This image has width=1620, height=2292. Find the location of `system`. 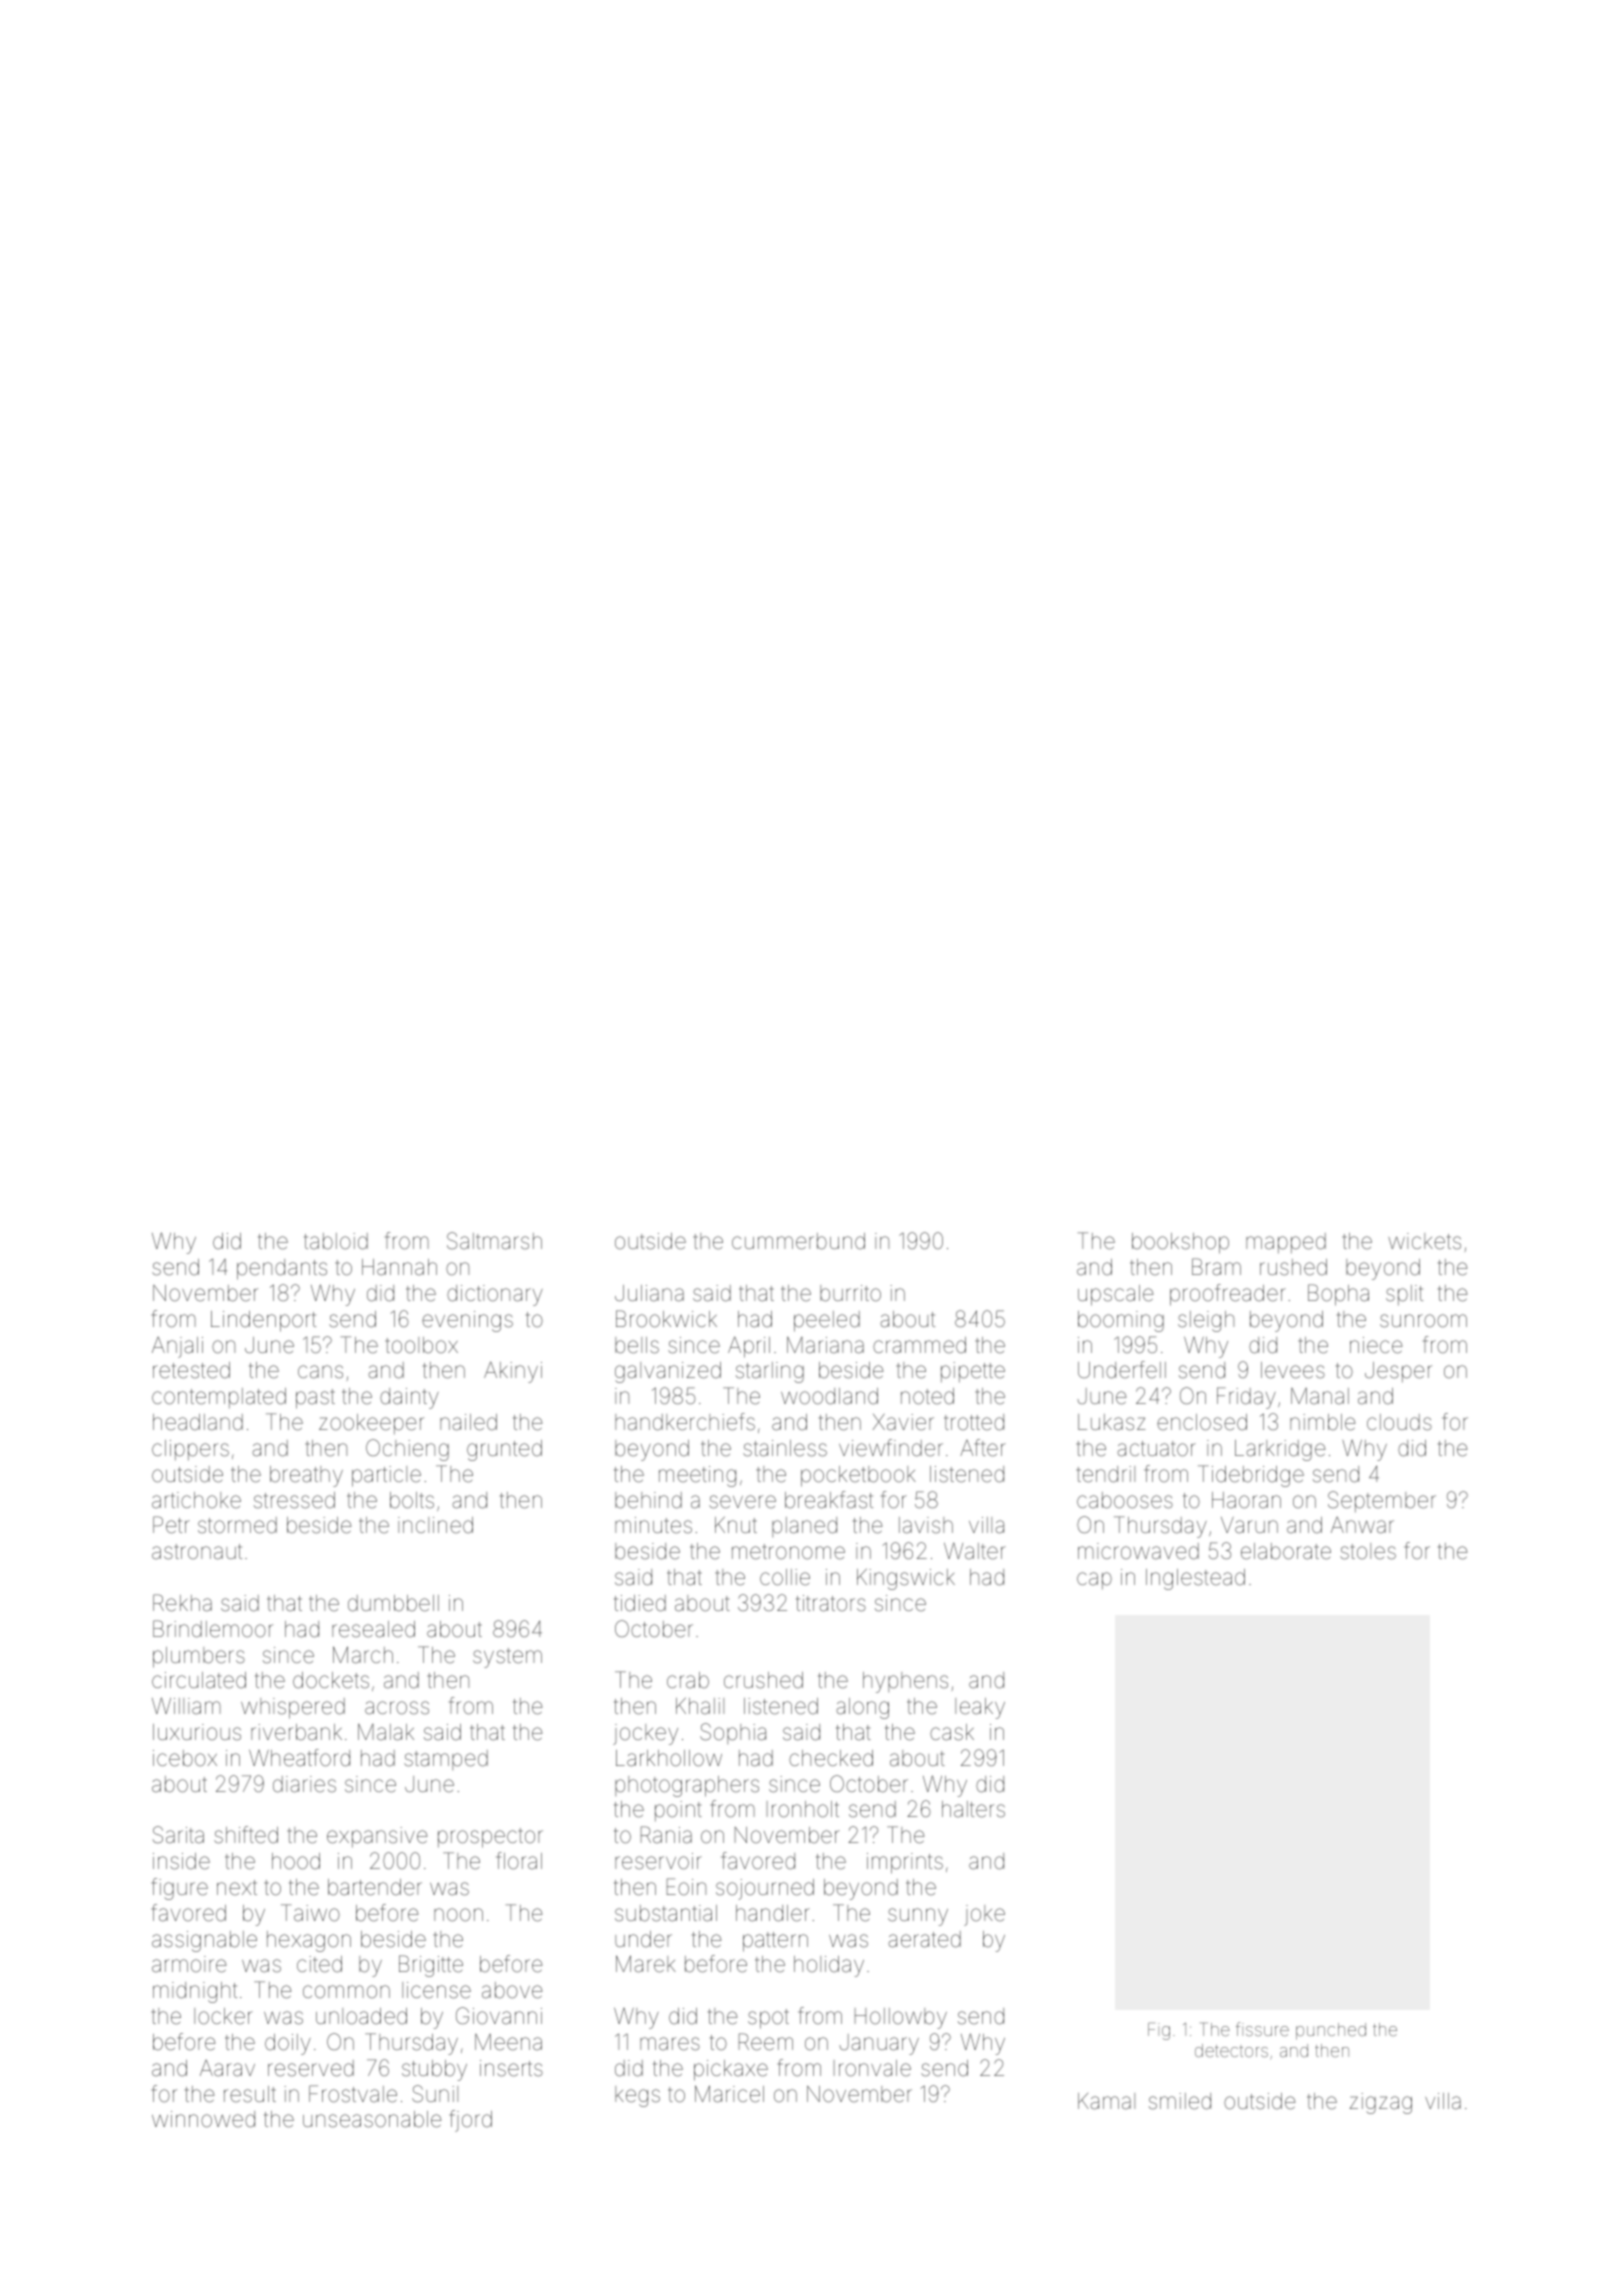

system is located at coordinates (507, 1658).
